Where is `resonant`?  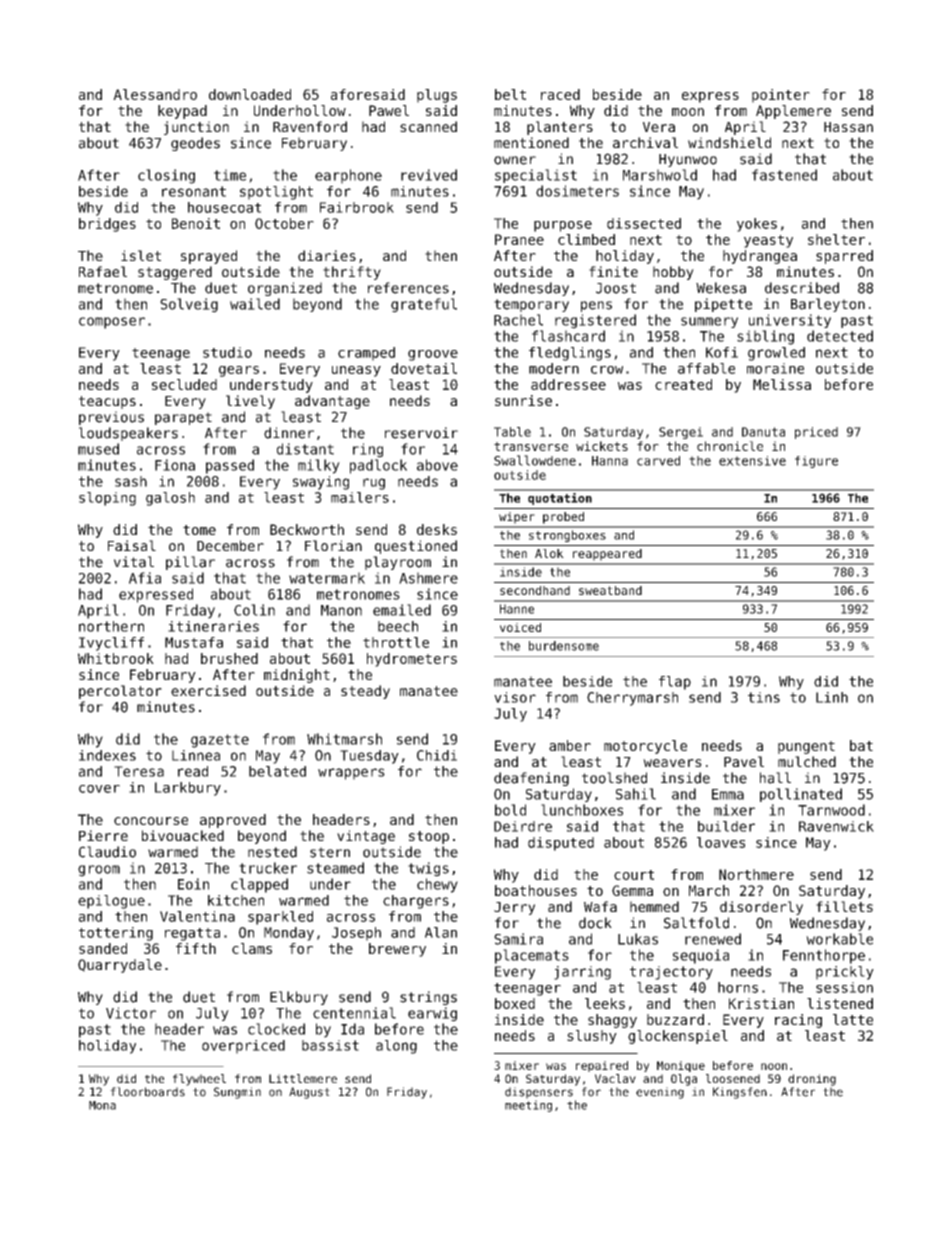
resonant is located at coordinates (194, 191).
